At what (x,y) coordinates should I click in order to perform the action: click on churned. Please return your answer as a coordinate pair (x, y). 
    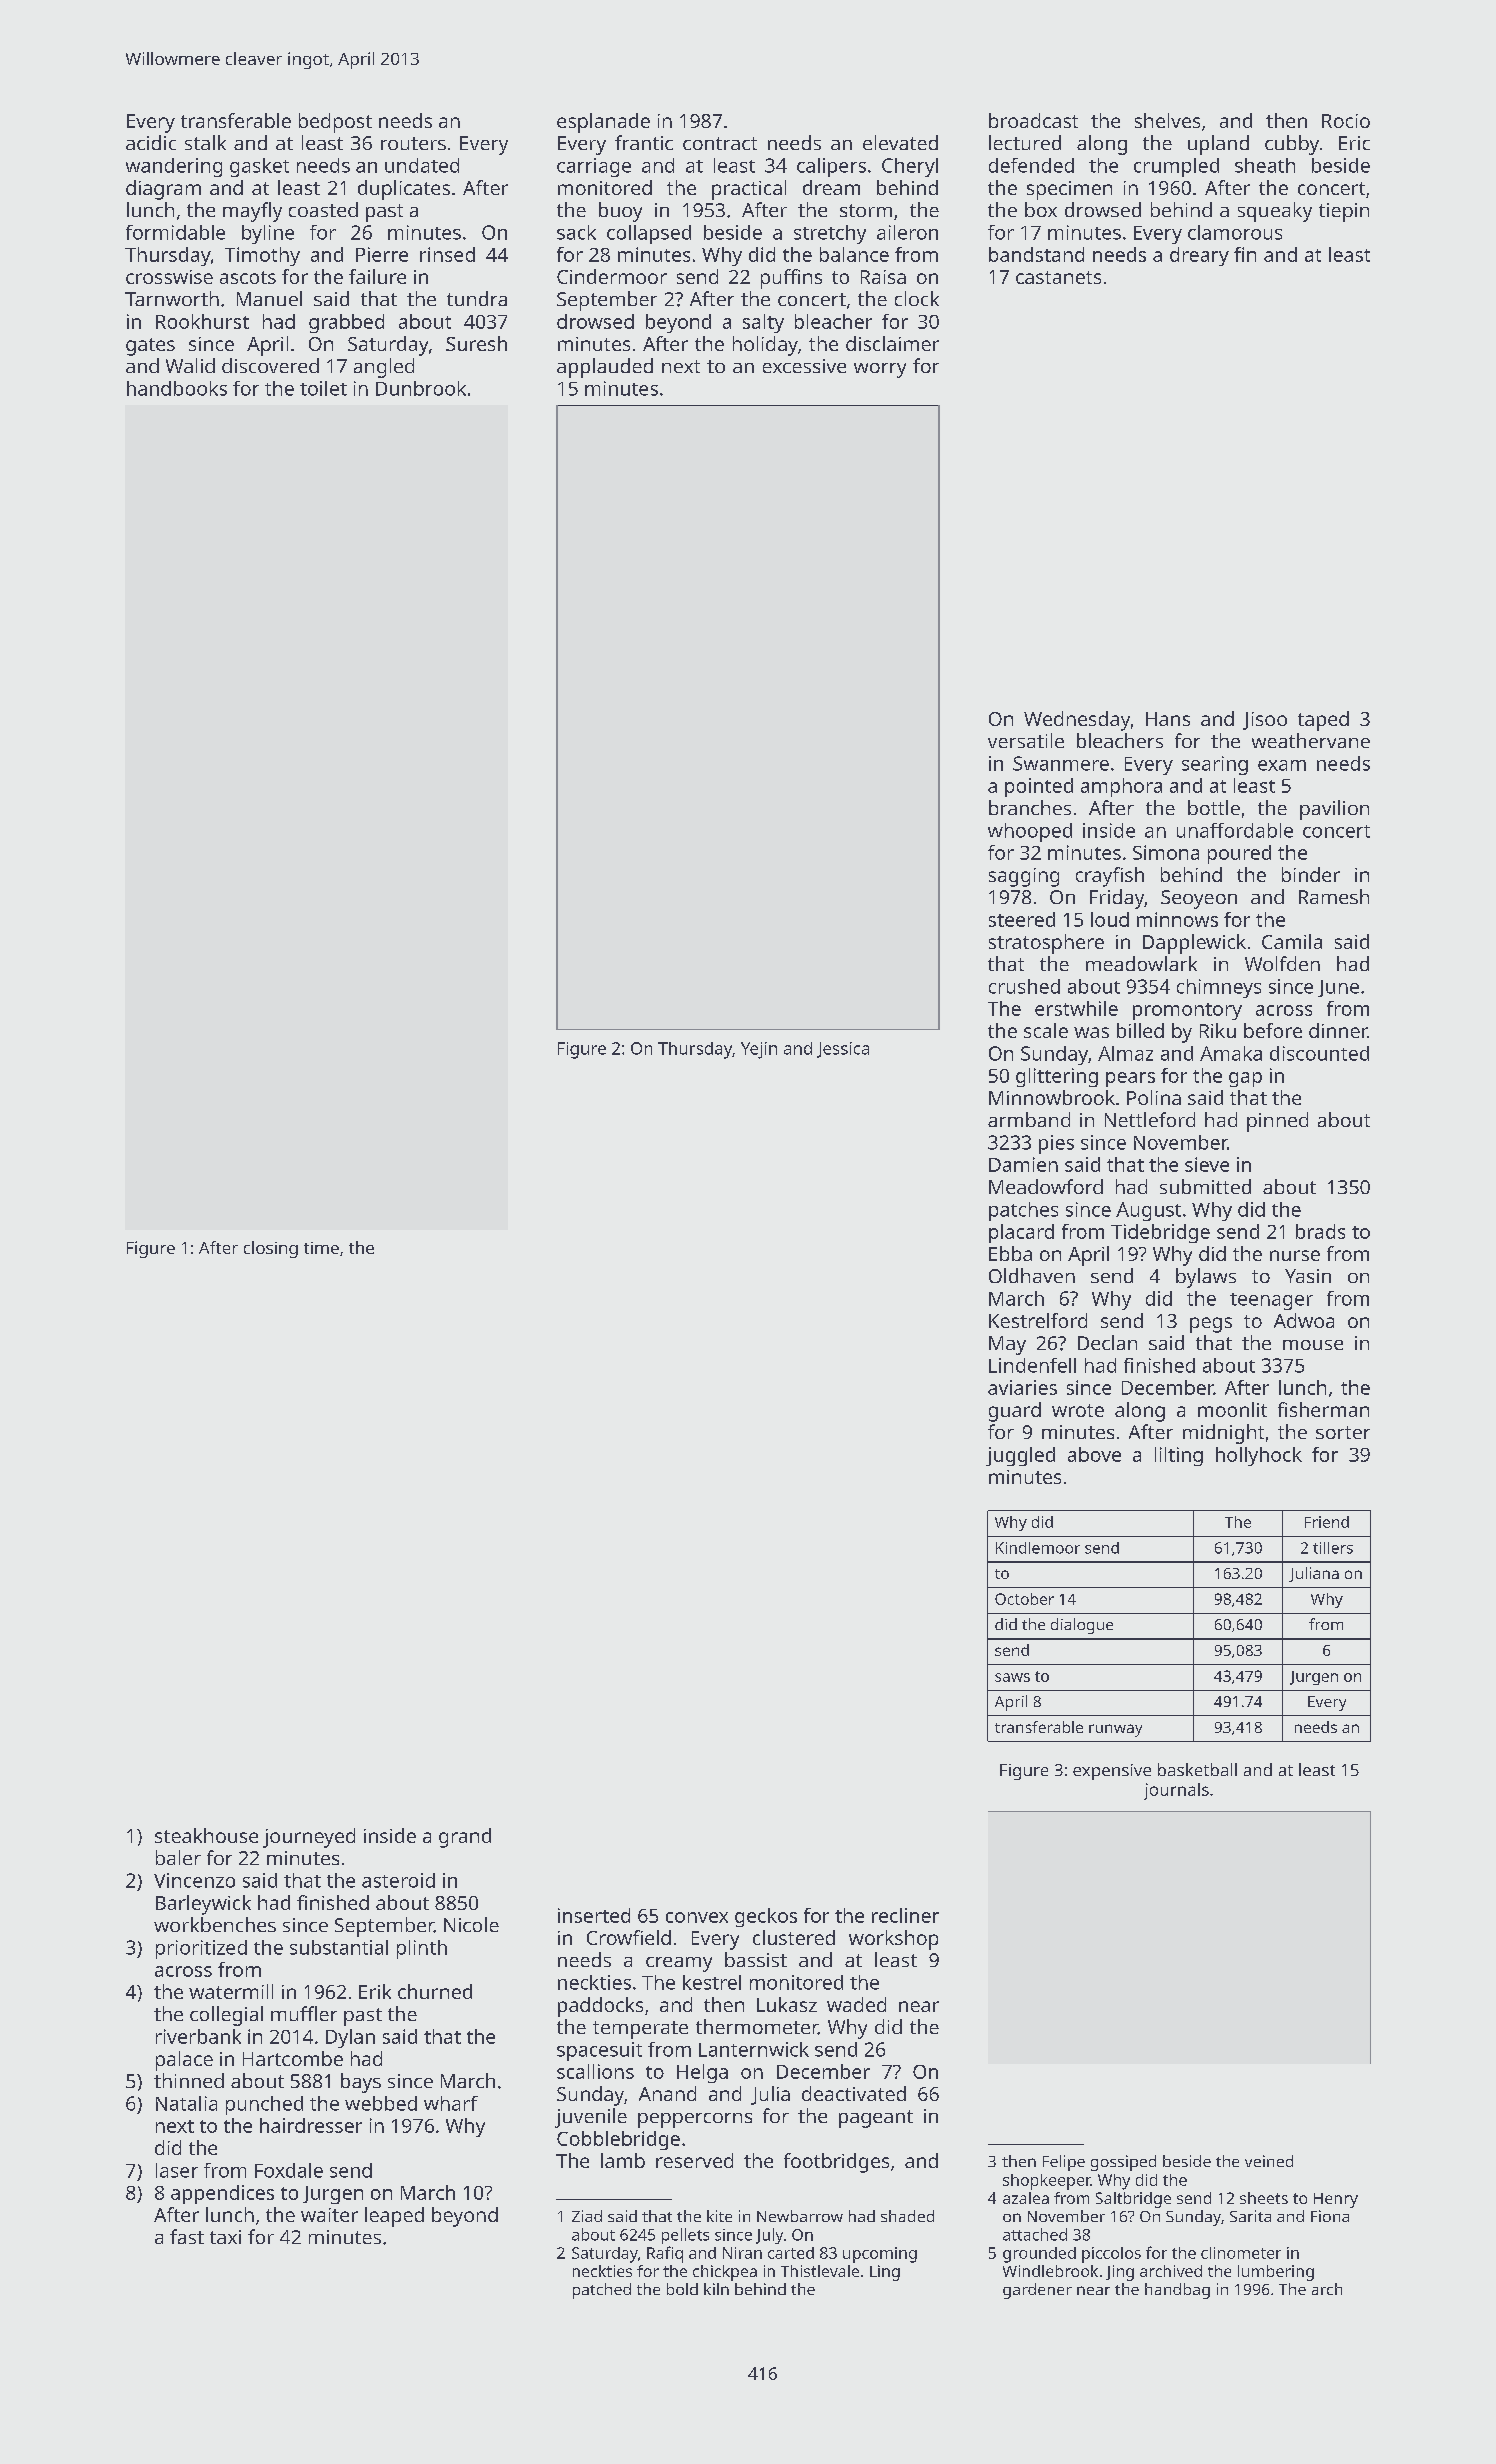
    Looking at the image, I should click on (435, 1991).
